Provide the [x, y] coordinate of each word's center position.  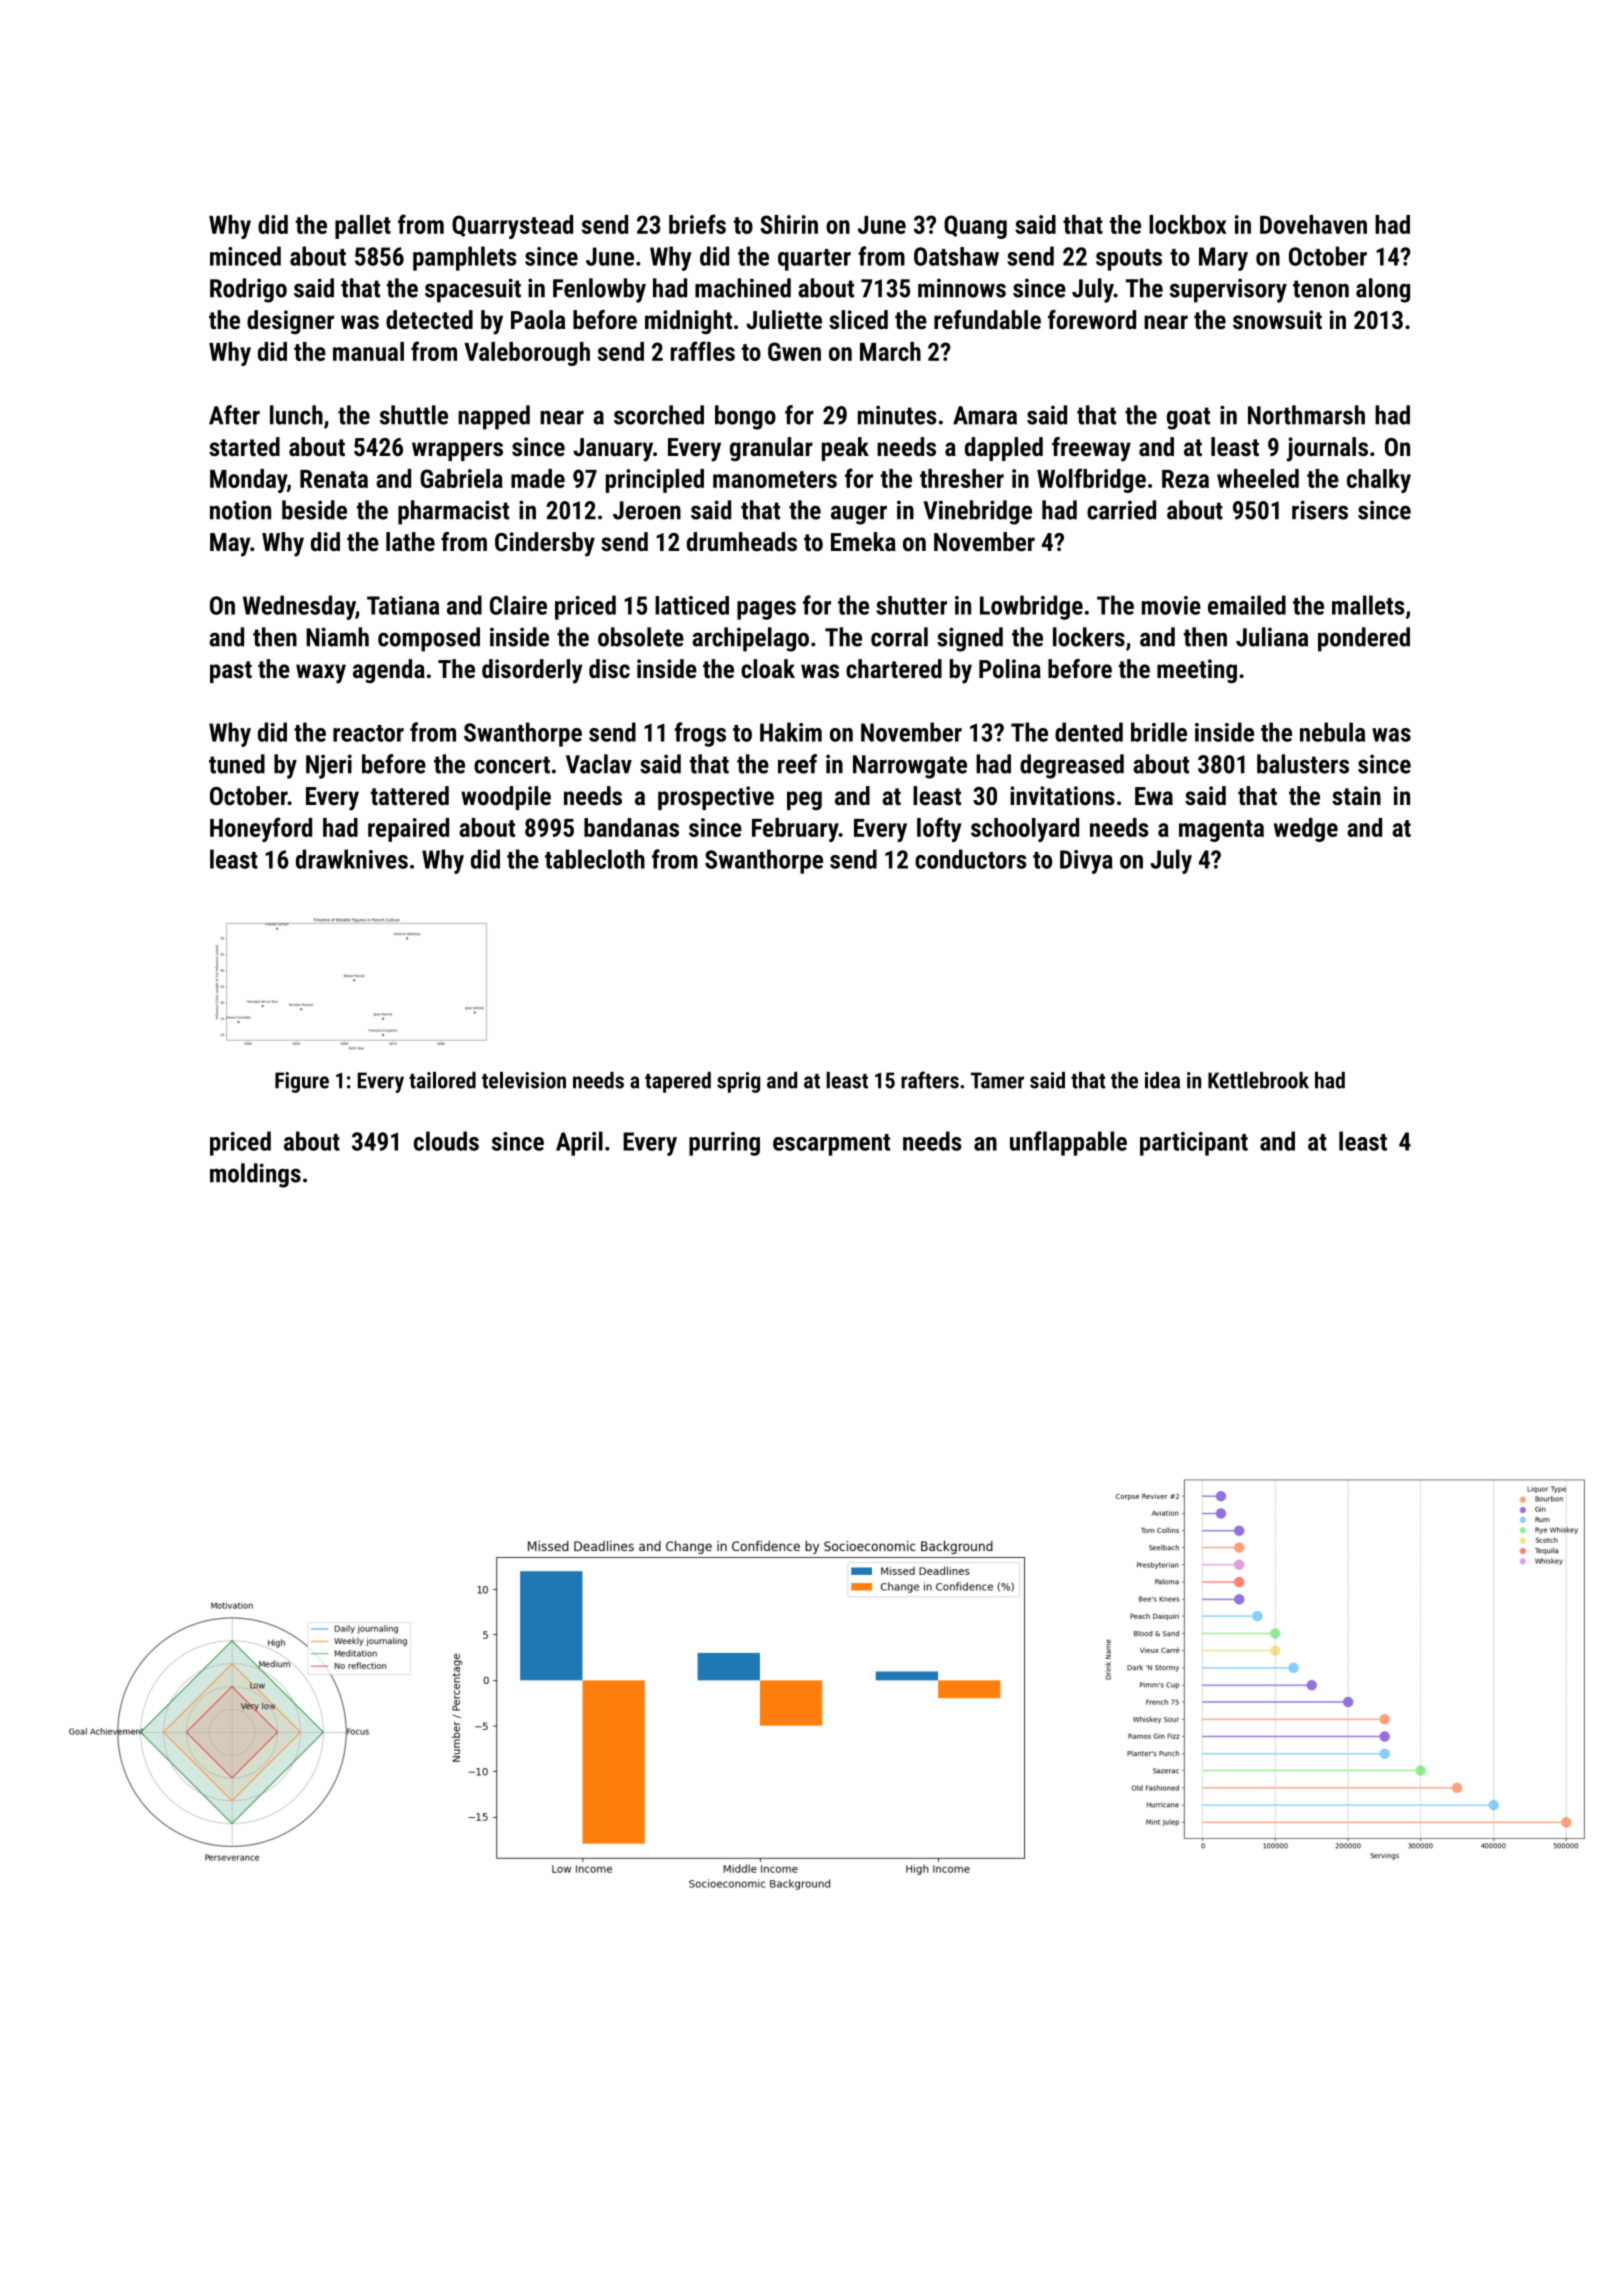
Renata [334, 479]
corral [899, 637]
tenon [1321, 289]
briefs [697, 224]
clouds [446, 1141]
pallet [363, 227]
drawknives [352, 859]
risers [1320, 510]
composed [429, 639]
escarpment [831, 1145]
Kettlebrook [1258, 1080]
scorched [659, 415]
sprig [738, 1082]
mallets [1368, 605]
